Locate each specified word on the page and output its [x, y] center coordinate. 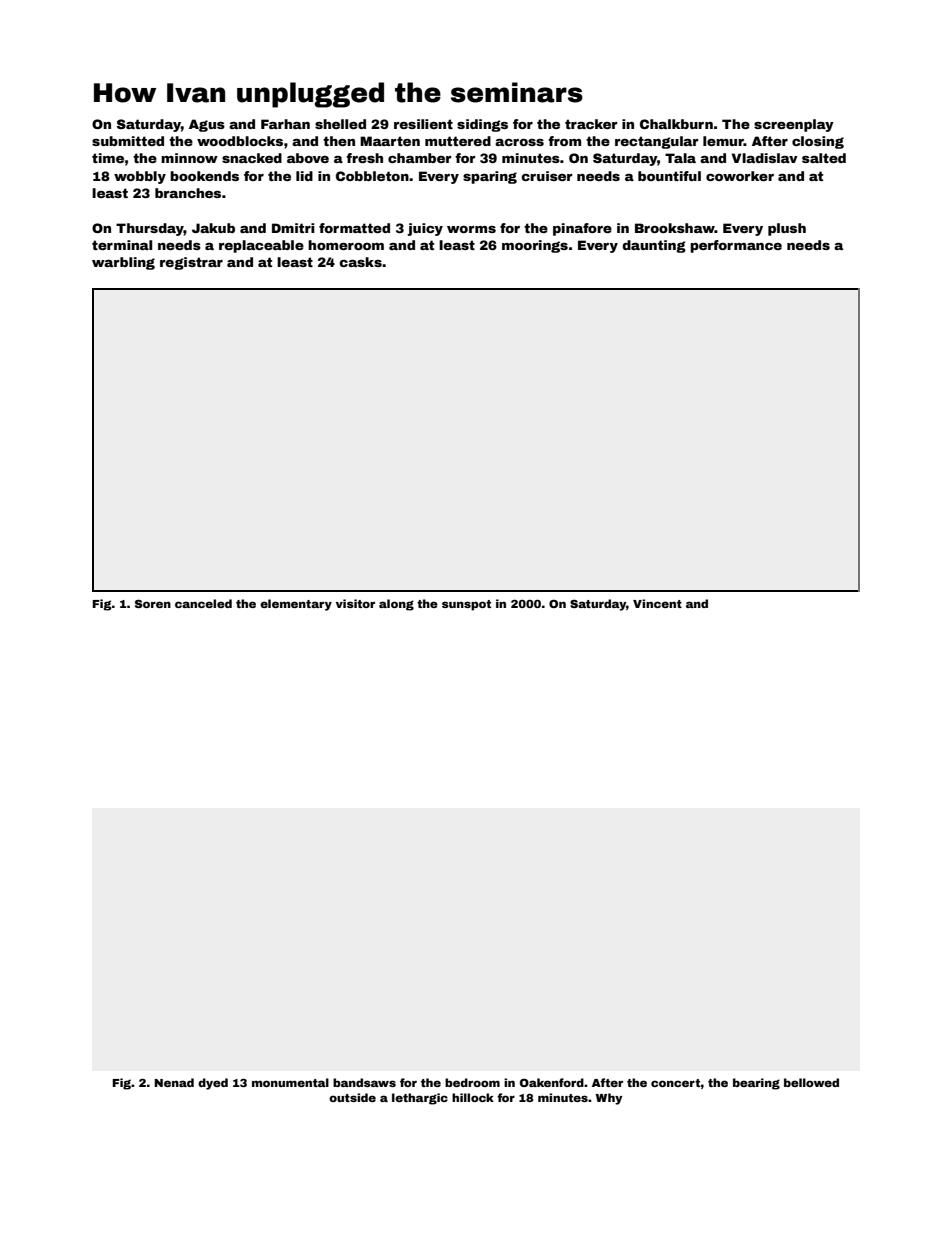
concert [676, 1083]
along [396, 605]
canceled [203, 603]
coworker [740, 176]
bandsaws [364, 1082]
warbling [123, 263]
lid [304, 176]
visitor [355, 603]
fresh [364, 158]
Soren [153, 603]
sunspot [466, 605]
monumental [290, 1082]
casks [360, 262]
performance [736, 246]
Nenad [174, 1082]
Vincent [657, 603]
